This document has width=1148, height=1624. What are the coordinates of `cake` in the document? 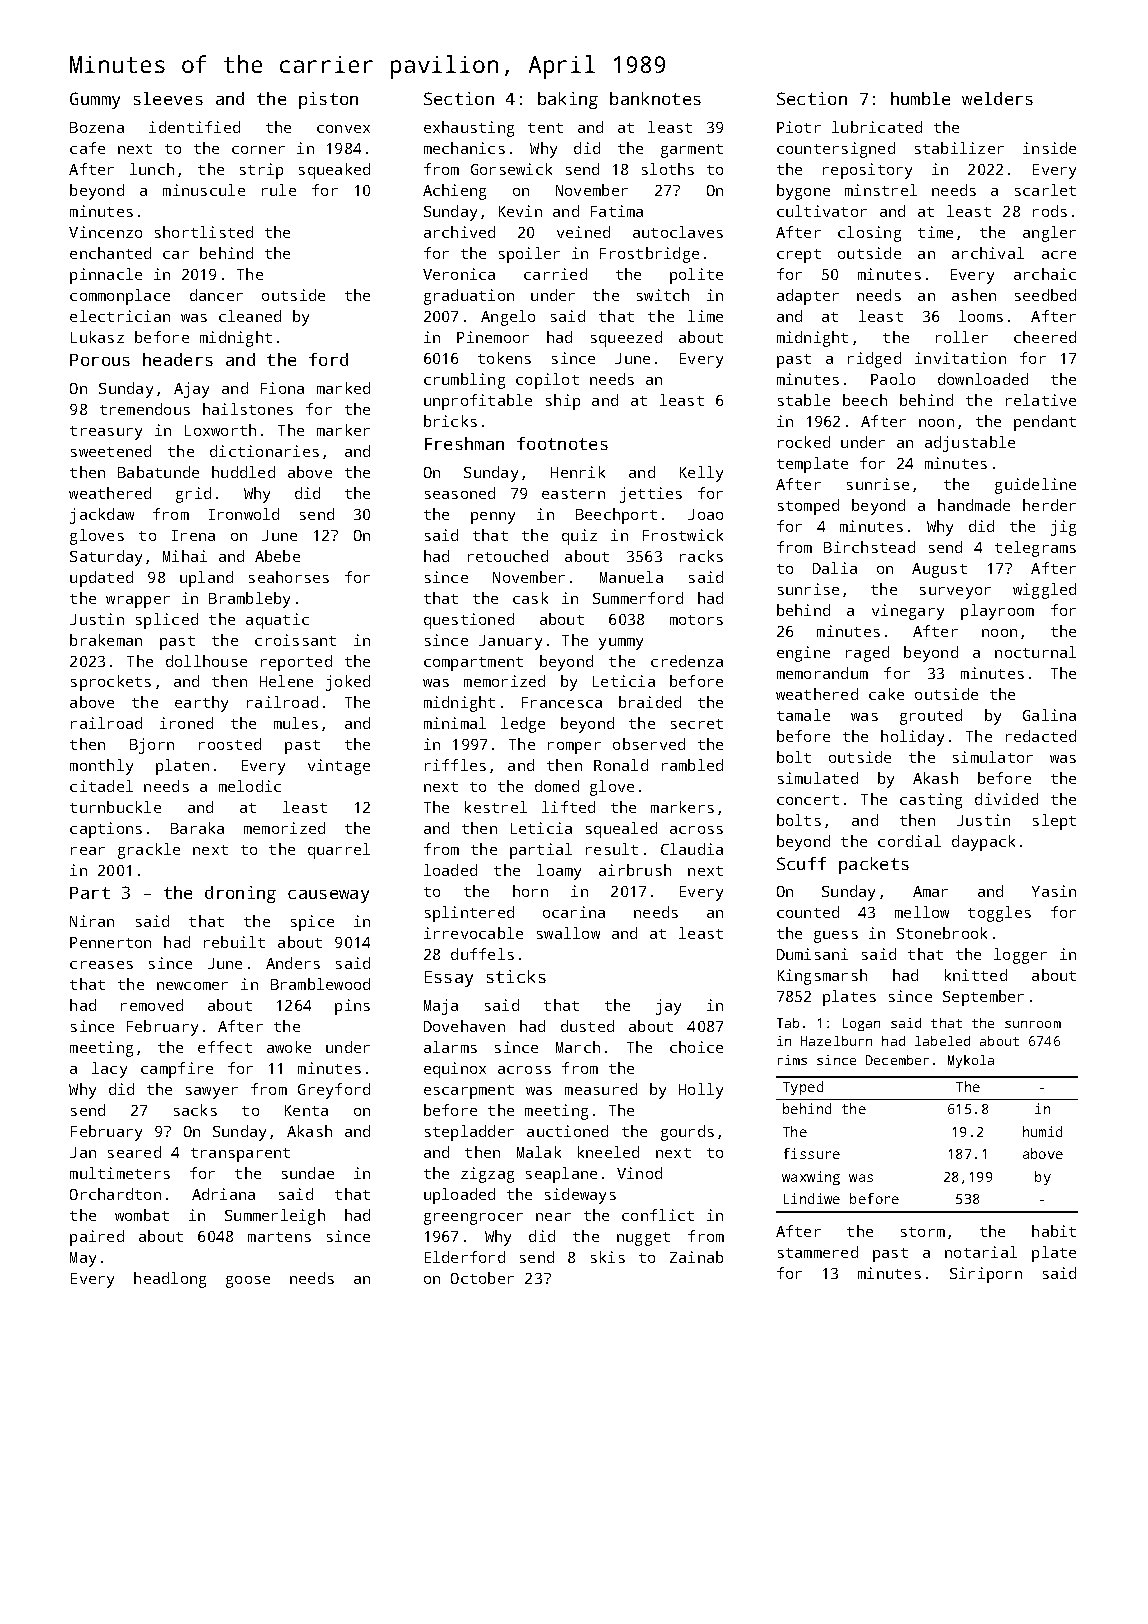 It's located at (886, 694).
